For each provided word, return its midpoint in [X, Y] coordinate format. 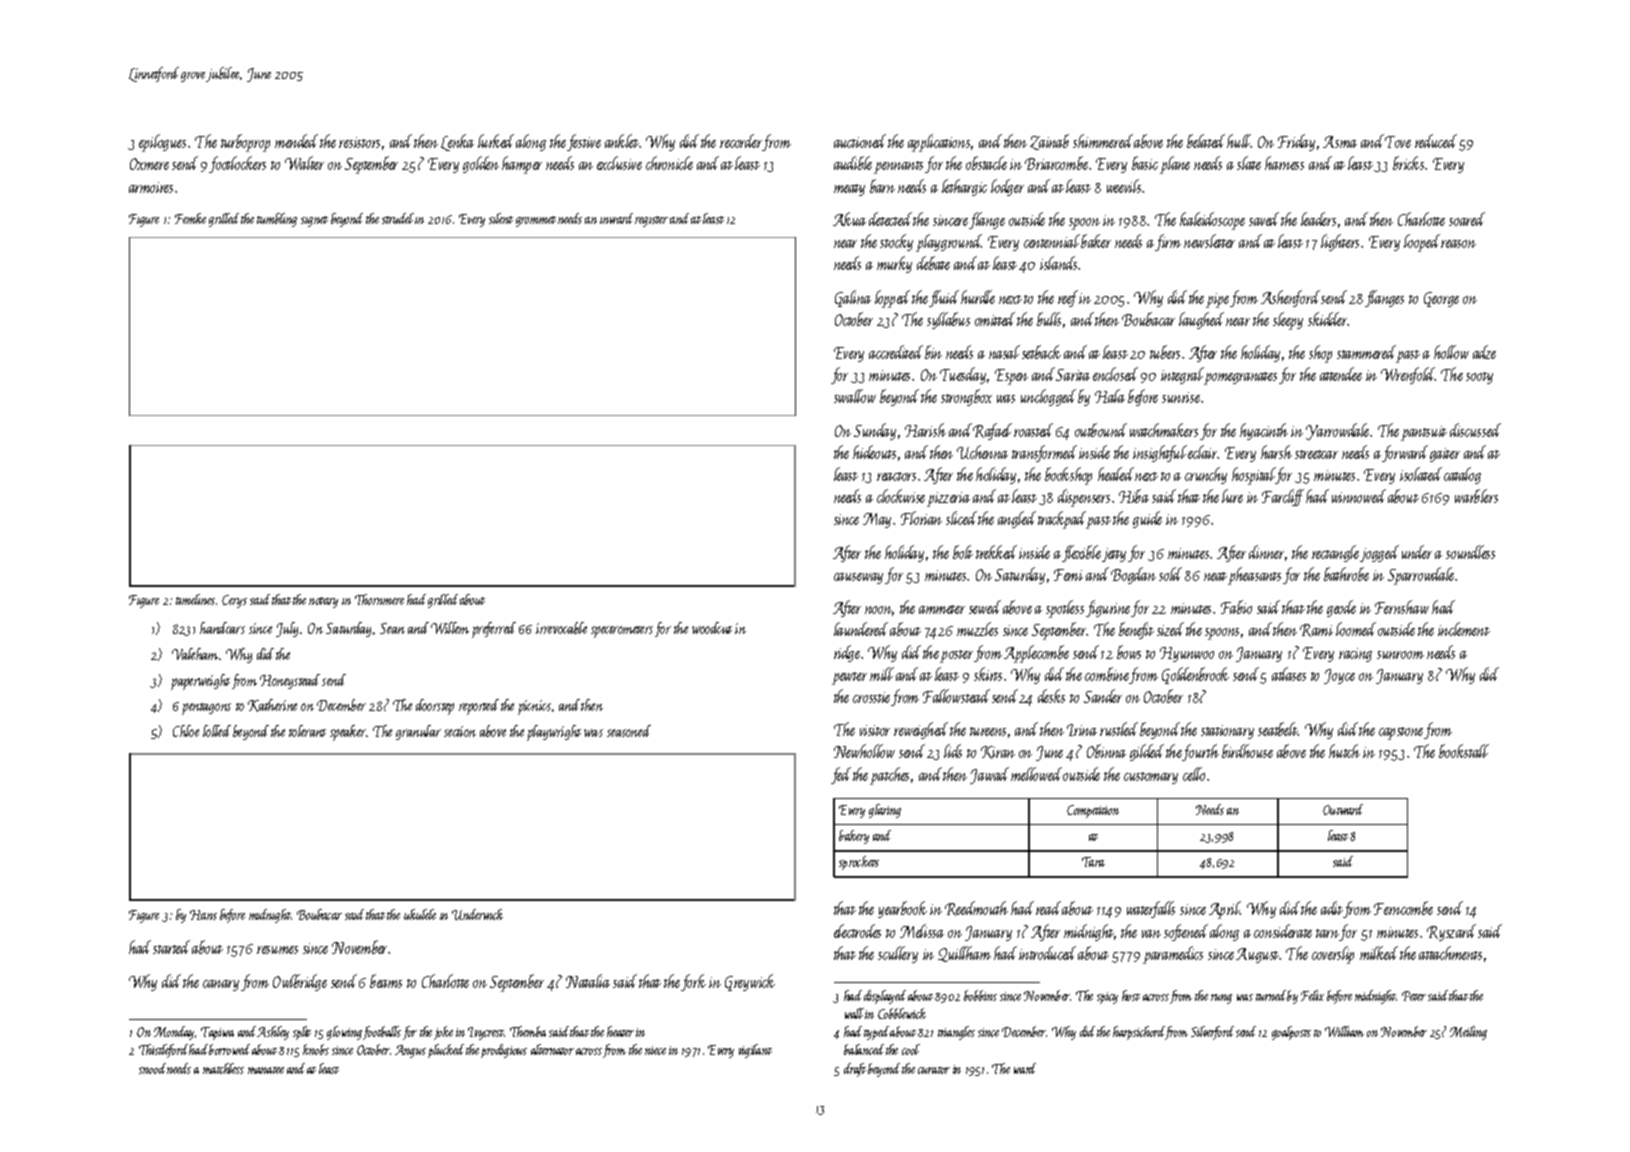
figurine [1109, 608]
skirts [988, 674]
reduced [1436, 141]
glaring [885, 811]
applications [939, 143]
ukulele [420, 914]
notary [323, 602]
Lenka [457, 142]
